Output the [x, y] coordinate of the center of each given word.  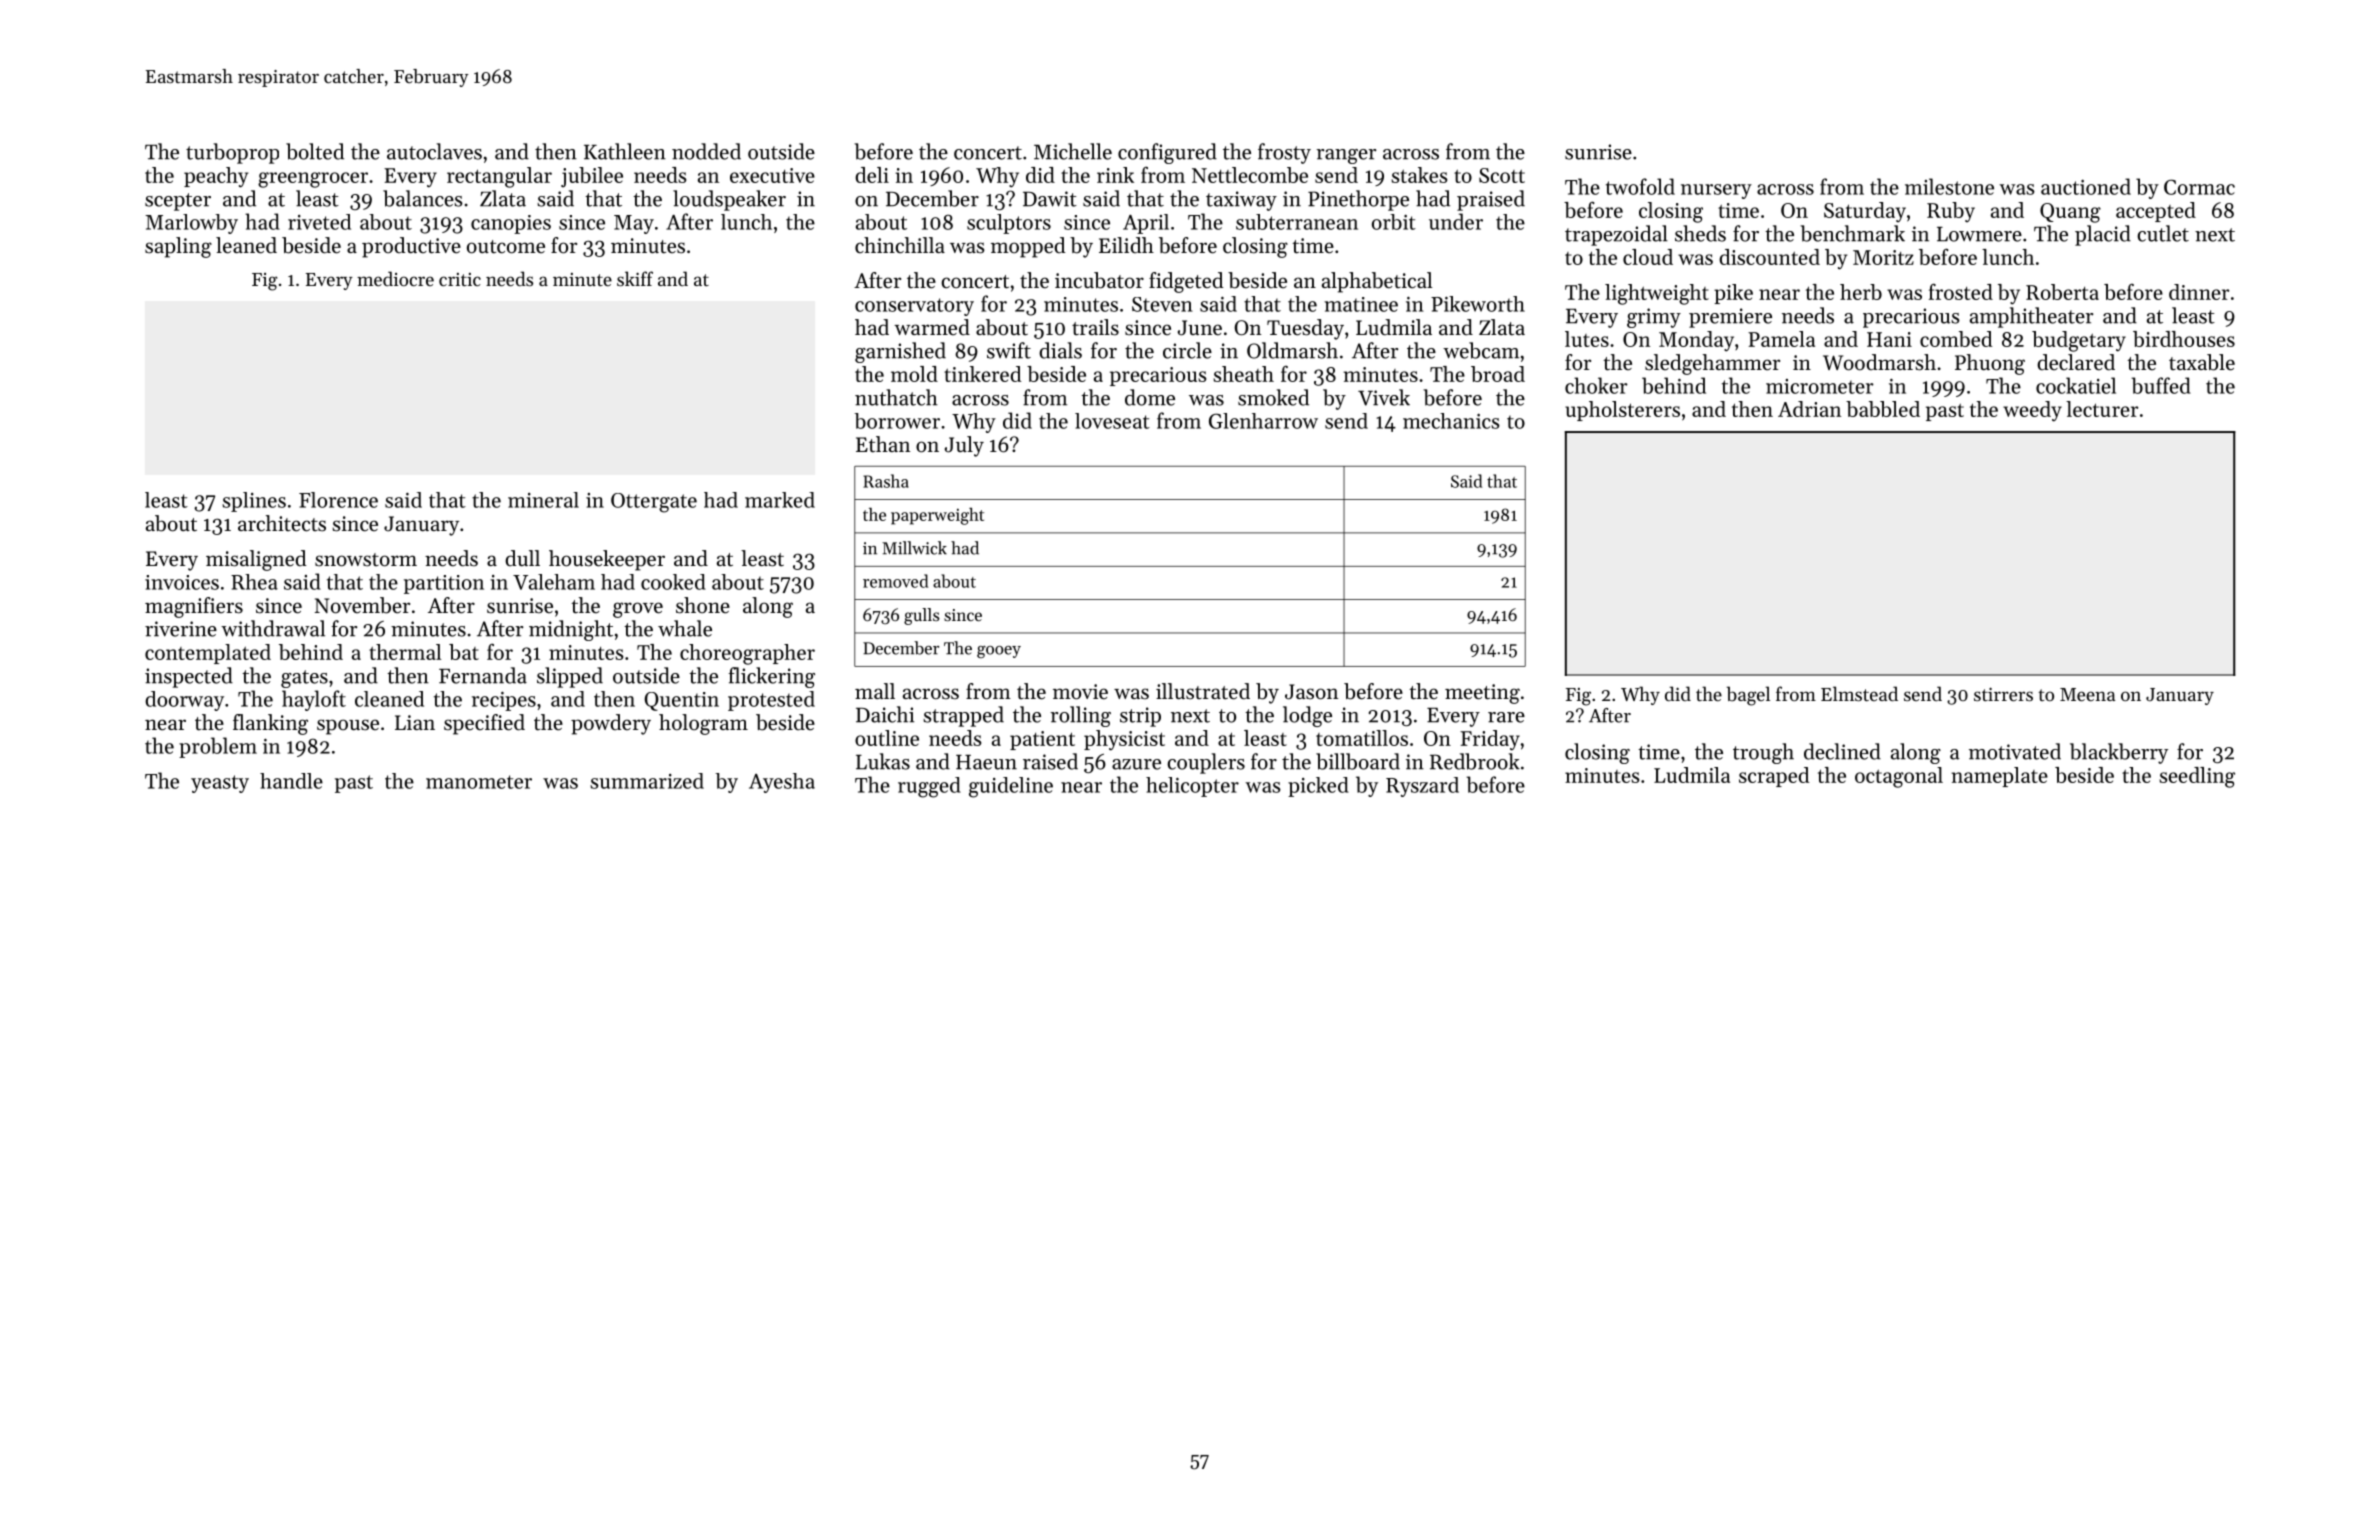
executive [772, 175]
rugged [929, 787]
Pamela [1781, 339]
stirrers [2003, 694]
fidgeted [1186, 282]
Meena [2087, 694]
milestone [1949, 186]
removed [895, 581]
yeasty [220, 784]
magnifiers [194, 607]
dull [522, 558]
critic [460, 279]
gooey [999, 652]
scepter [178, 202]
